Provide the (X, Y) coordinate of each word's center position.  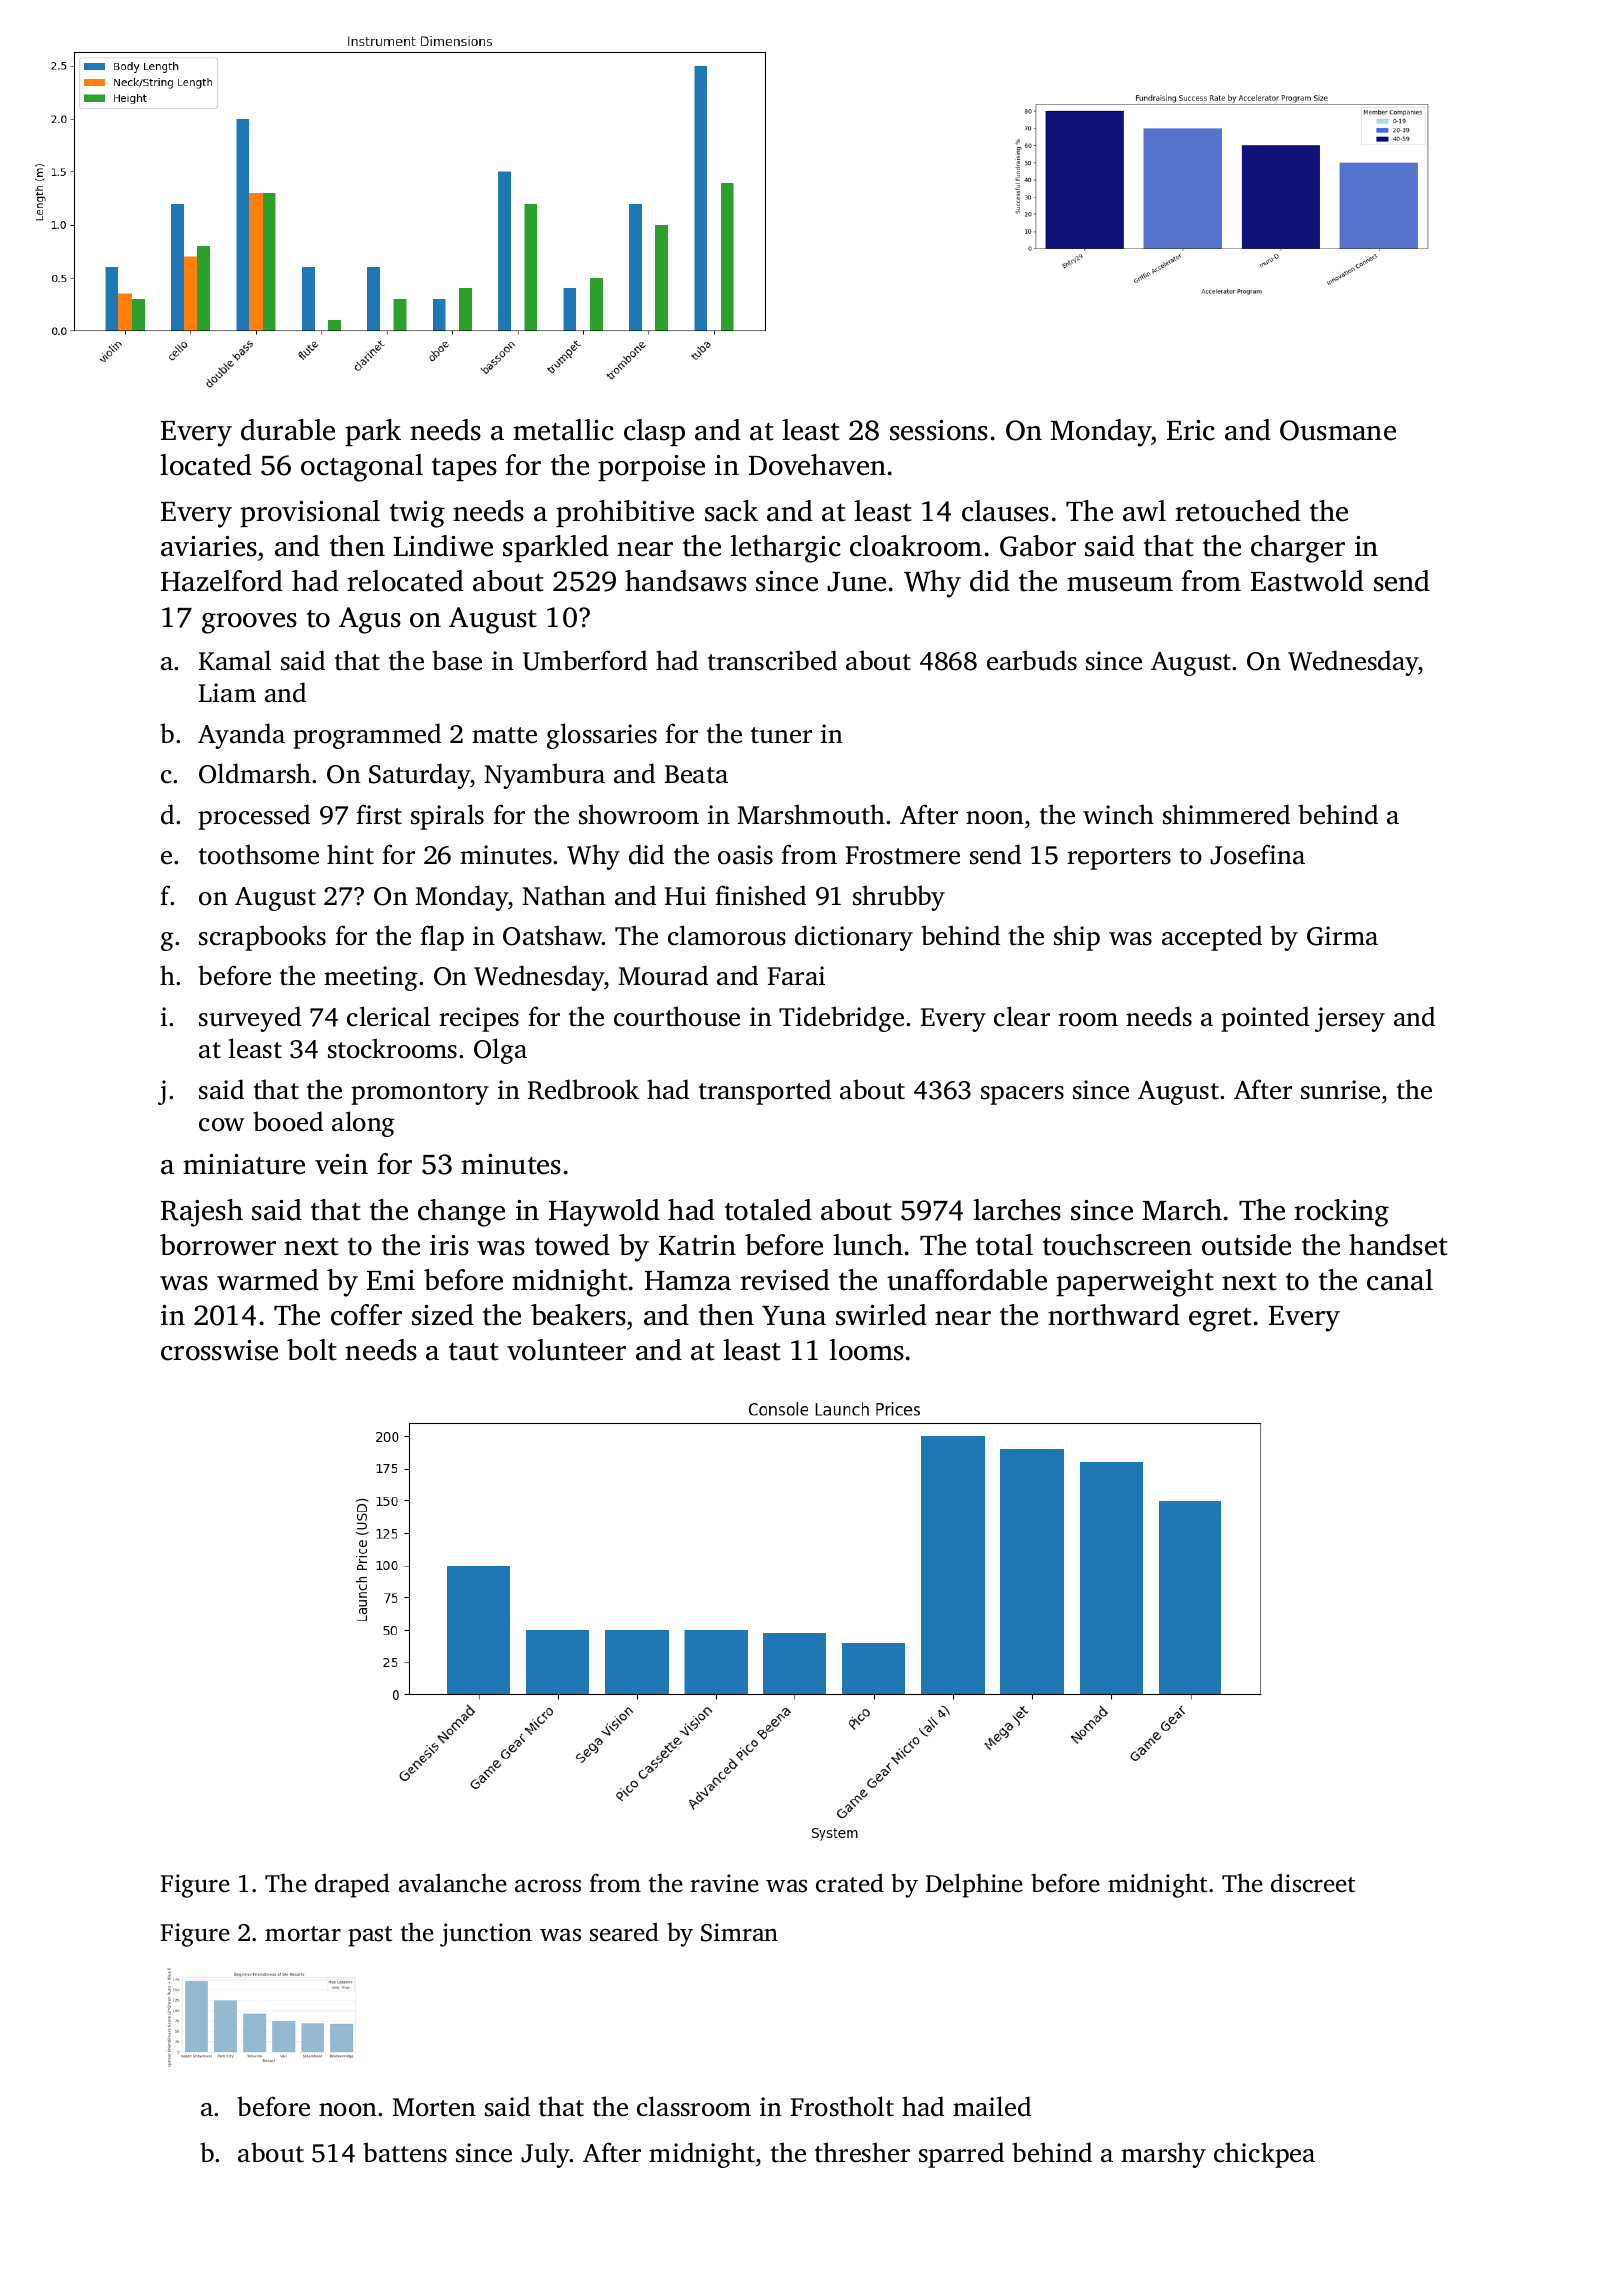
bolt (312, 1350)
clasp (654, 432)
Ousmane (1338, 430)
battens (405, 2152)
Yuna (794, 1316)
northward (1114, 1315)
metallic (563, 430)
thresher (862, 2152)
